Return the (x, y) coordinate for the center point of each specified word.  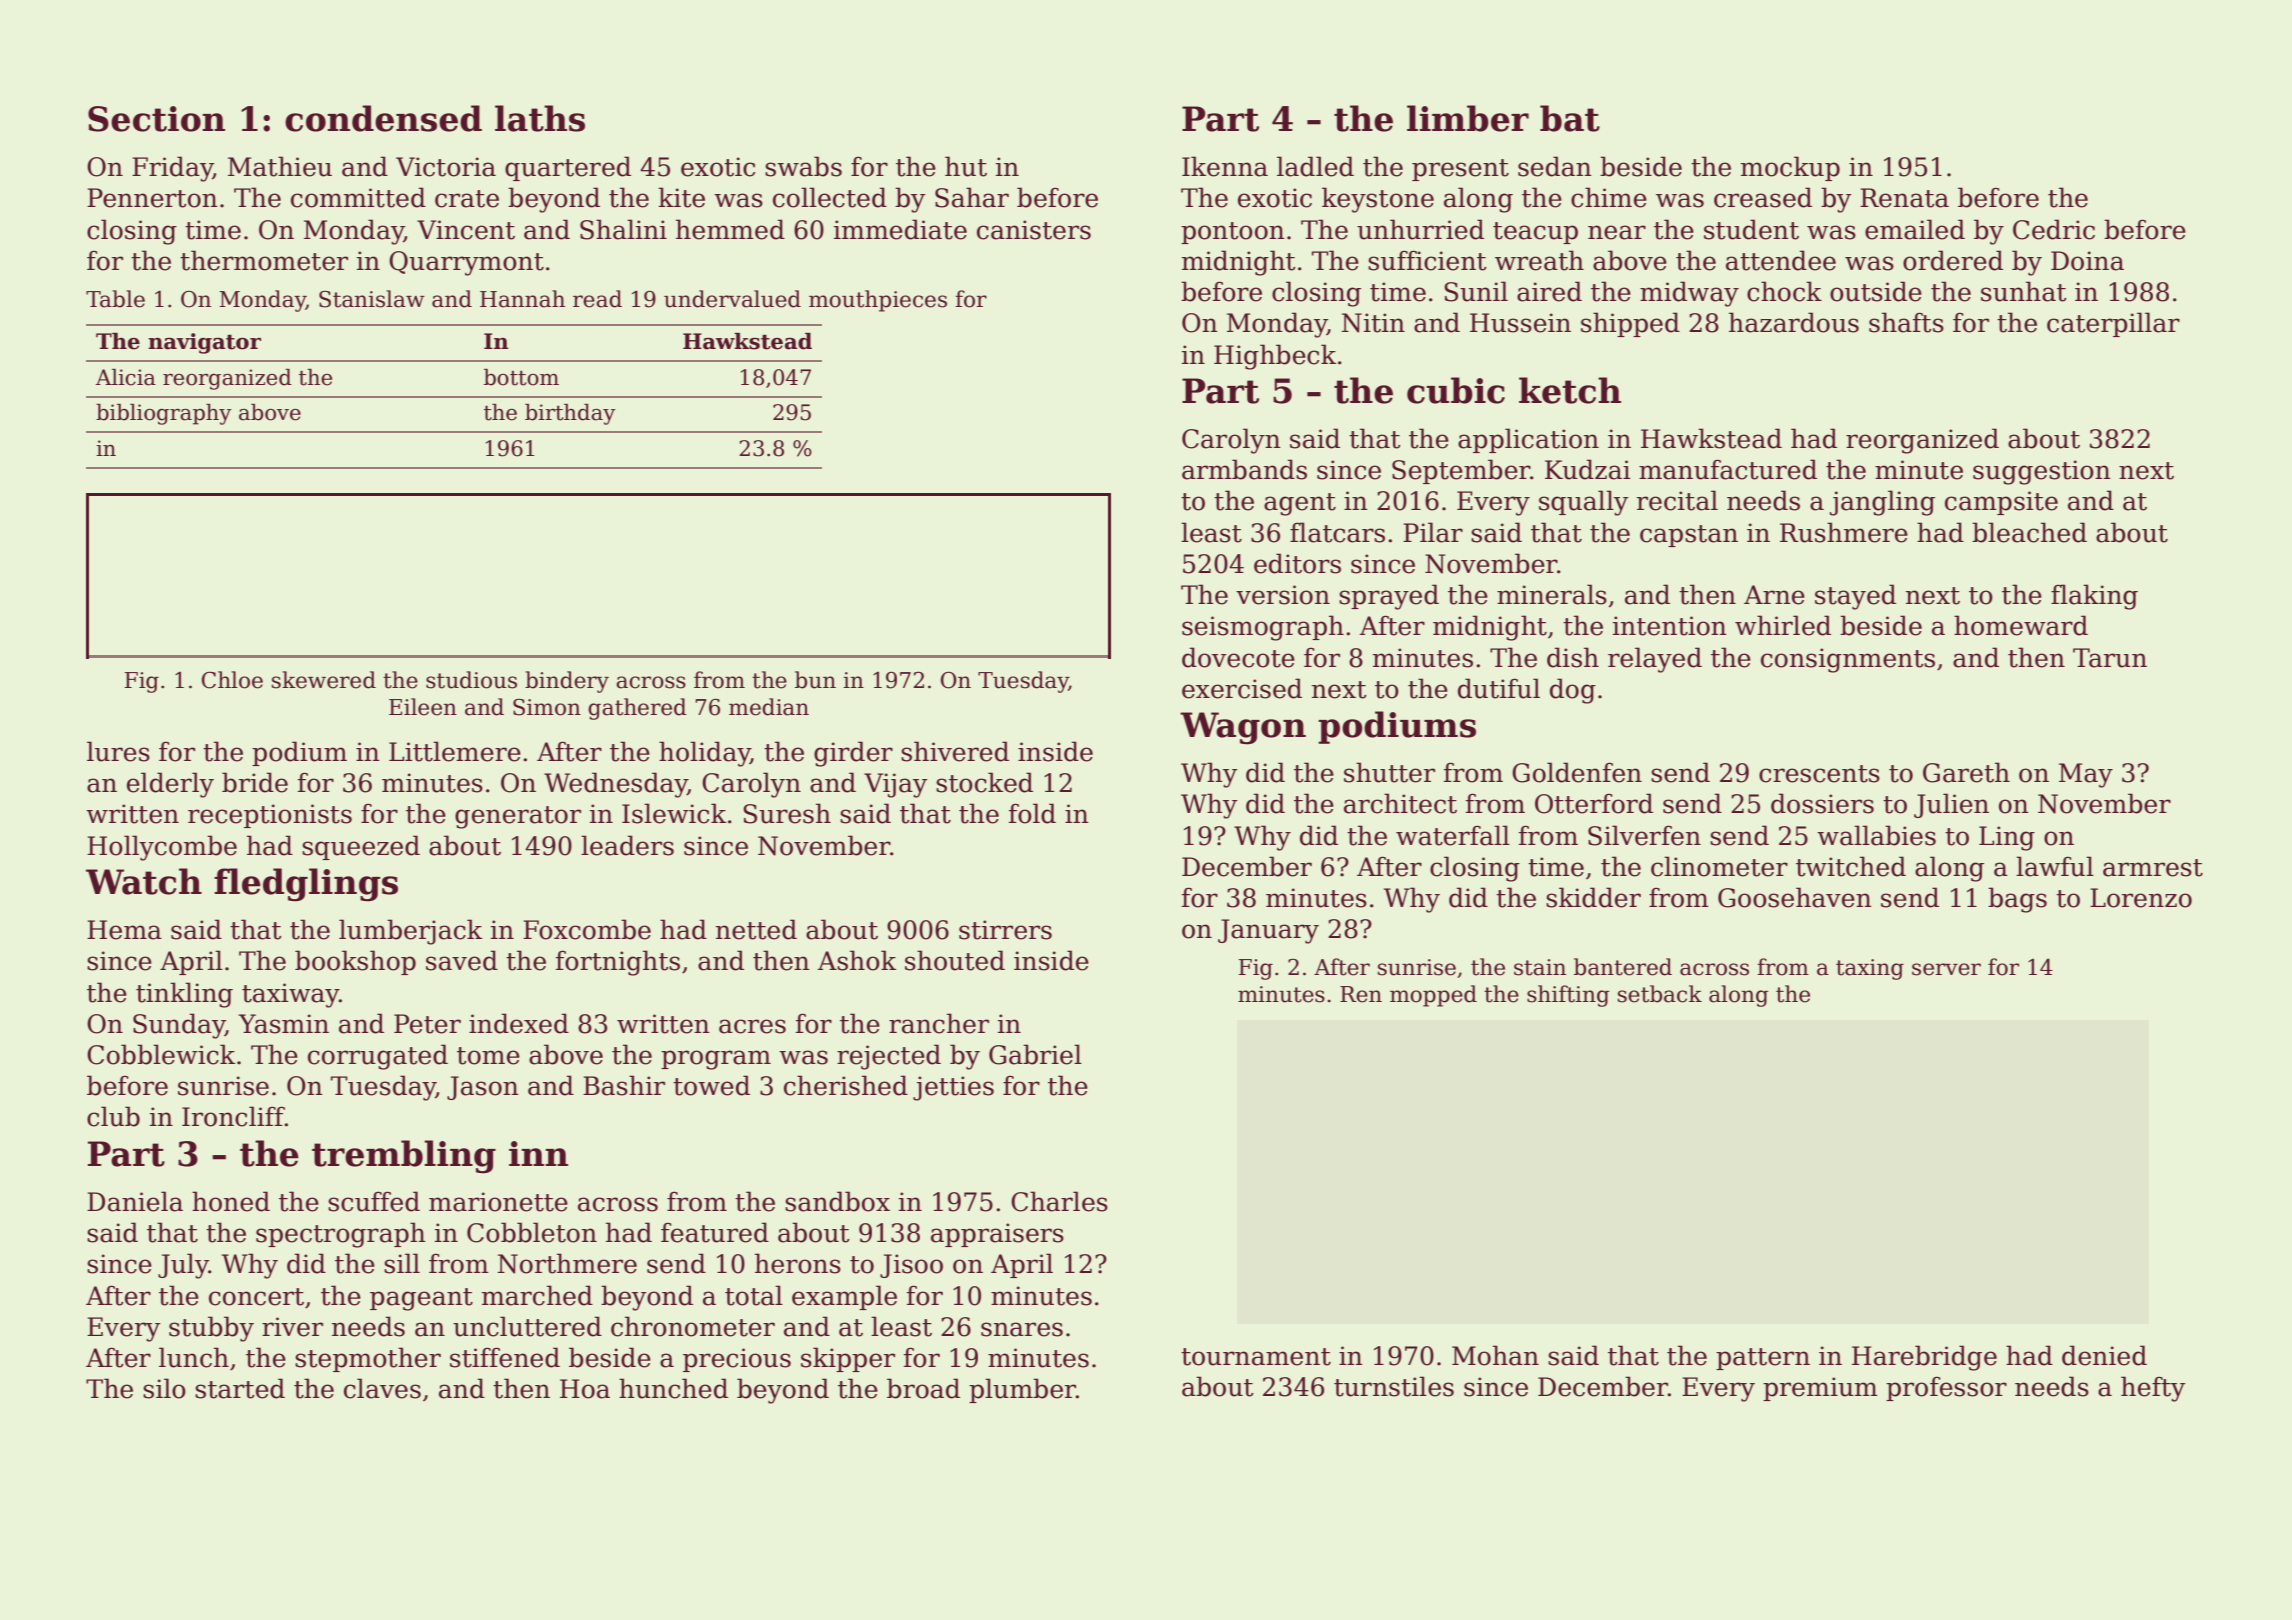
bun (815, 680)
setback (1660, 994)
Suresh (787, 813)
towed (711, 1085)
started (240, 1388)
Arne (1774, 595)
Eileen (423, 707)
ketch (1570, 390)
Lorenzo (2141, 898)
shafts (1906, 322)
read (597, 299)
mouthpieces (878, 301)
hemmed (730, 229)
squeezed (361, 847)
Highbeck (1275, 357)
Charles (1059, 1201)
